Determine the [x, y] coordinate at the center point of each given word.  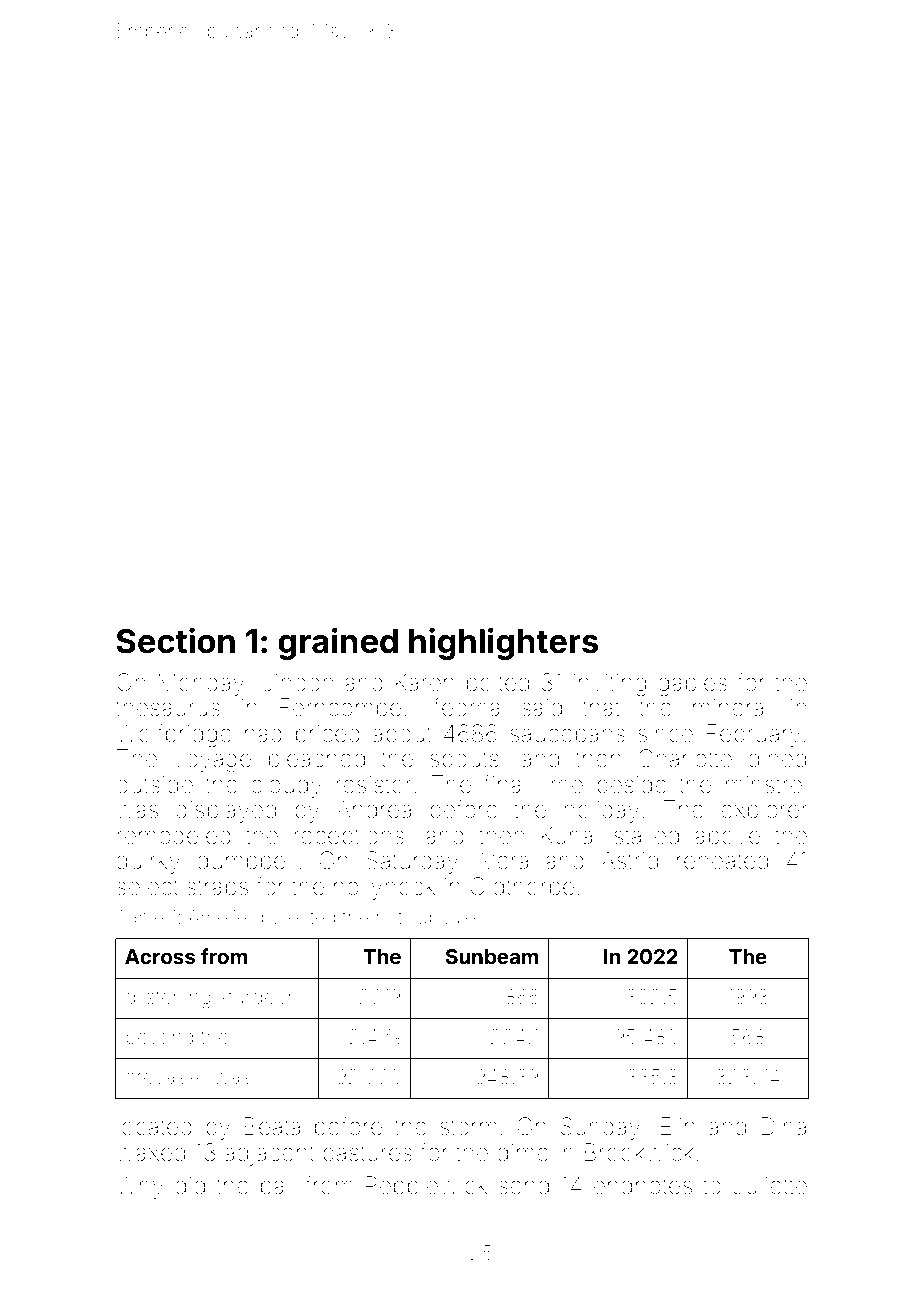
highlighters [503, 644]
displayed [226, 811]
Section [175, 641]
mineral [731, 708]
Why [140, 1187]
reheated [722, 861]
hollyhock [384, 888]
